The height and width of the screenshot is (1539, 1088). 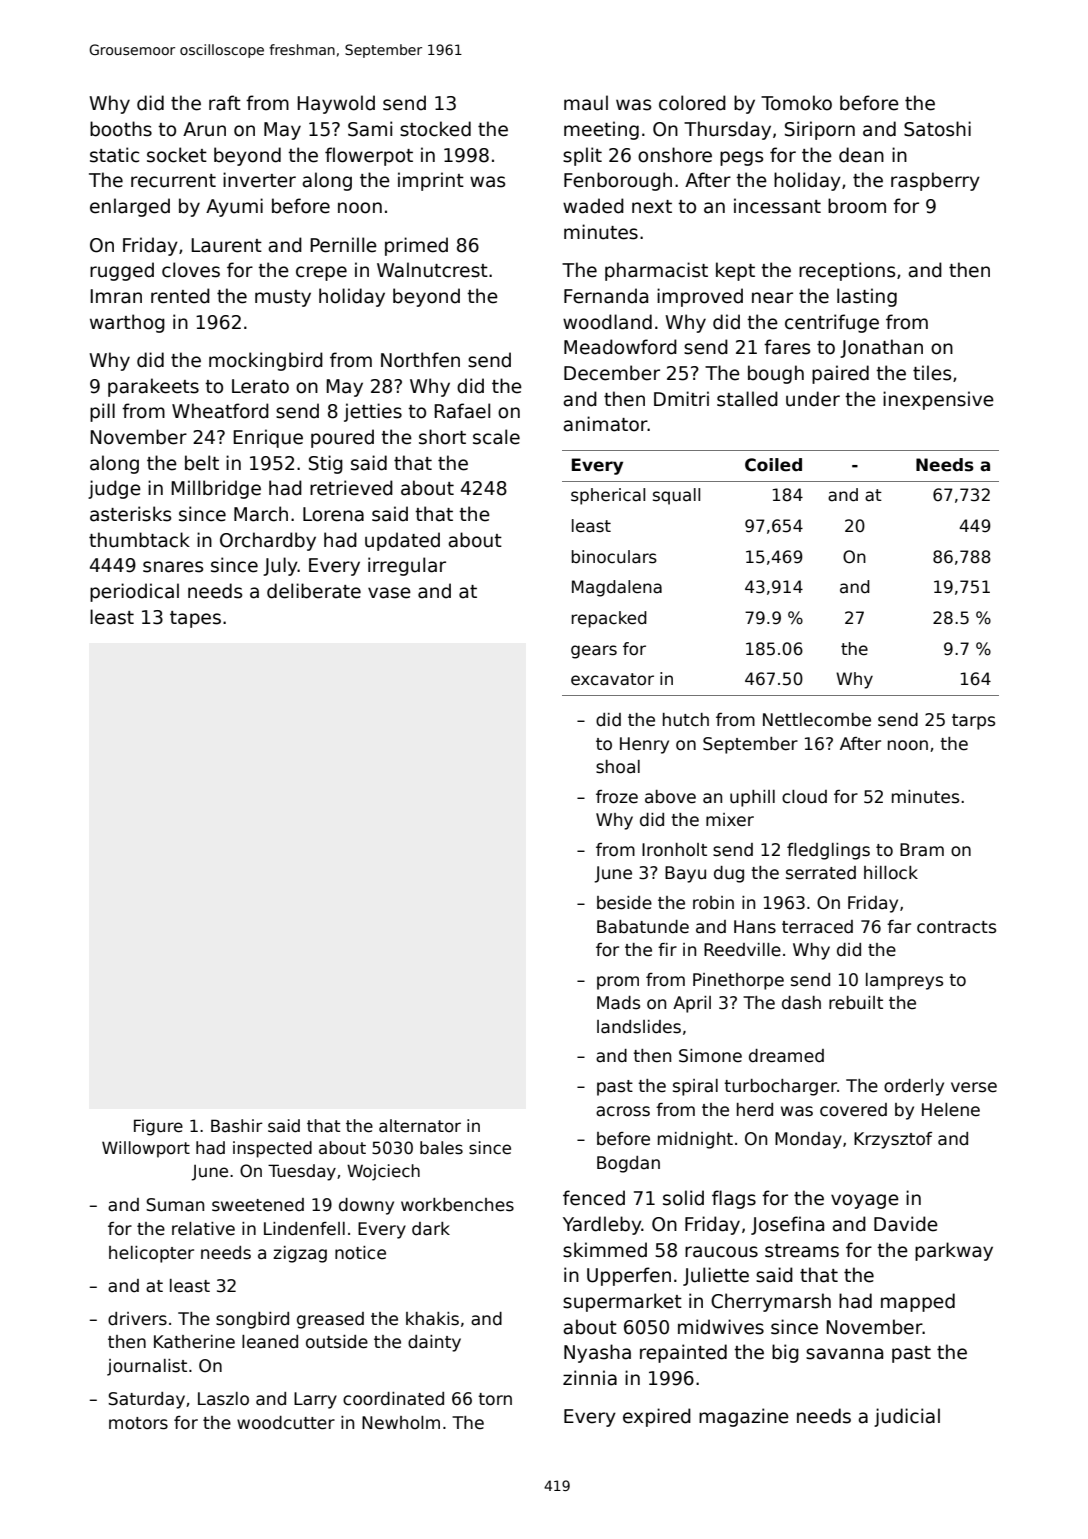 I want to click on maul, so click(x=586, y=103).
